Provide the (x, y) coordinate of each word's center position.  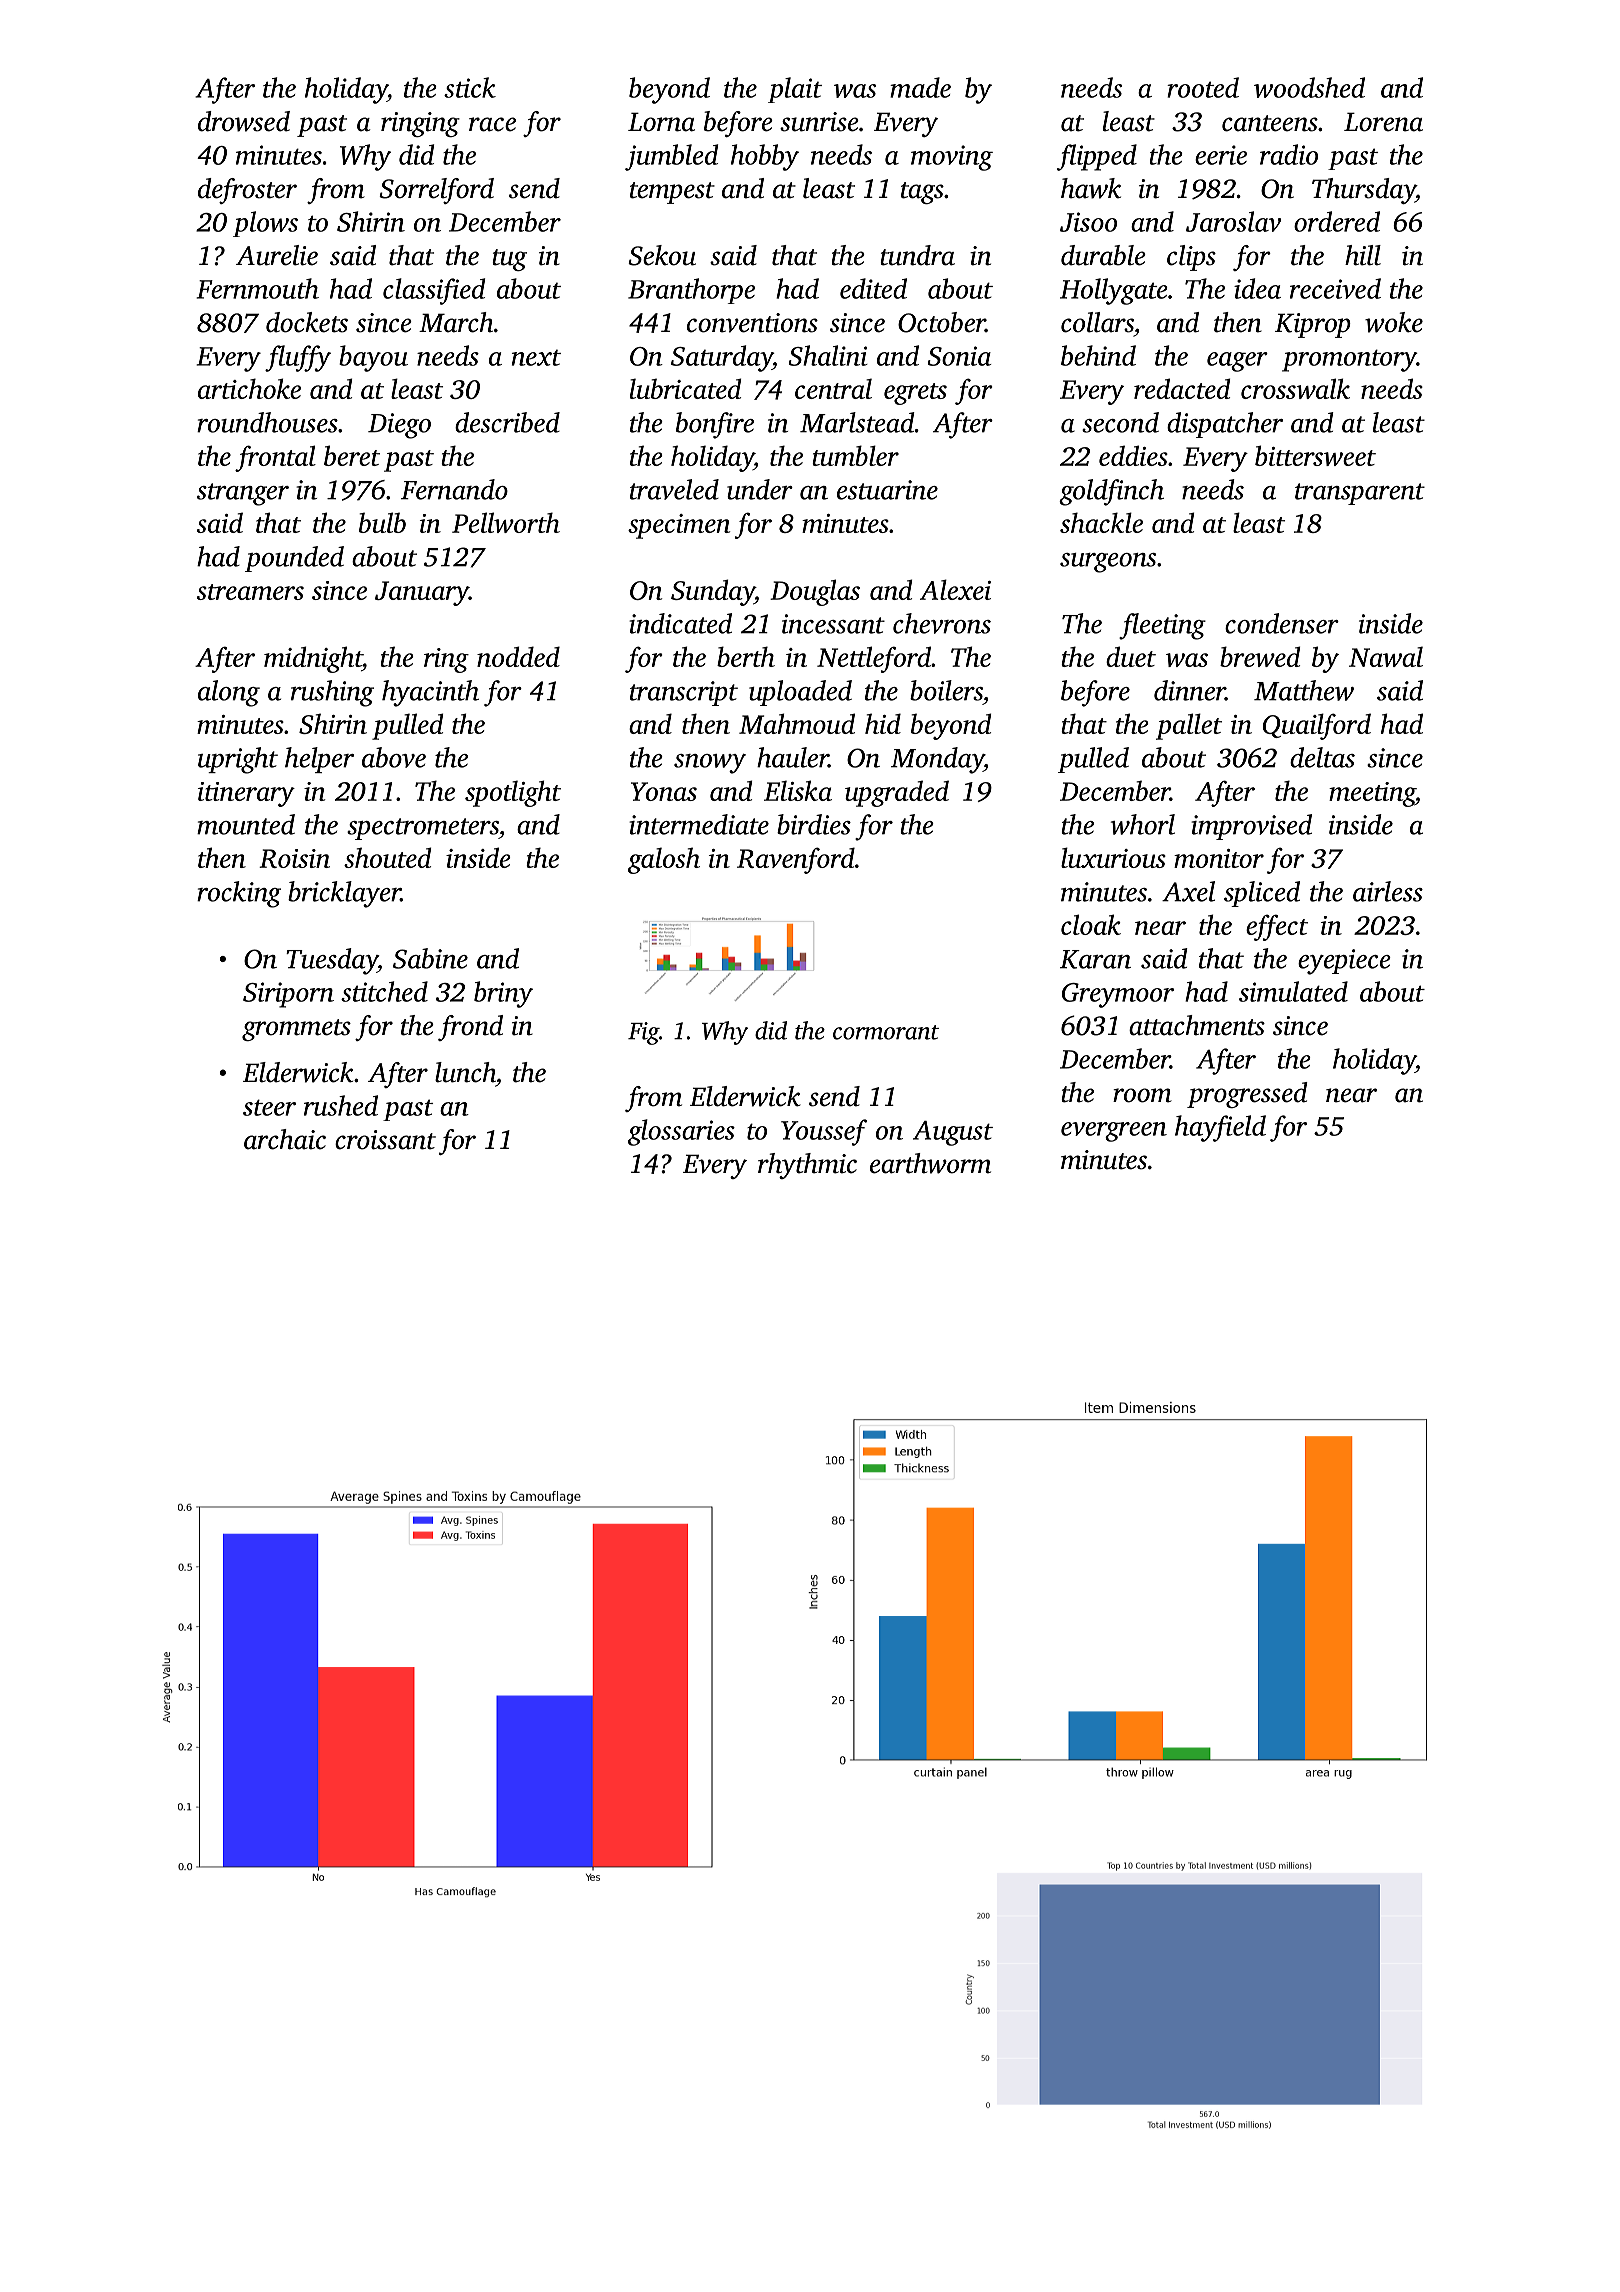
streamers (250, 592)
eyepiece (1344, 962)
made (920, 87)
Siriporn (288, 995)
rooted (1203, 87)
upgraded (897, 793)
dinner (1189, 690)
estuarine (887, 490)
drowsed (244, 121)
